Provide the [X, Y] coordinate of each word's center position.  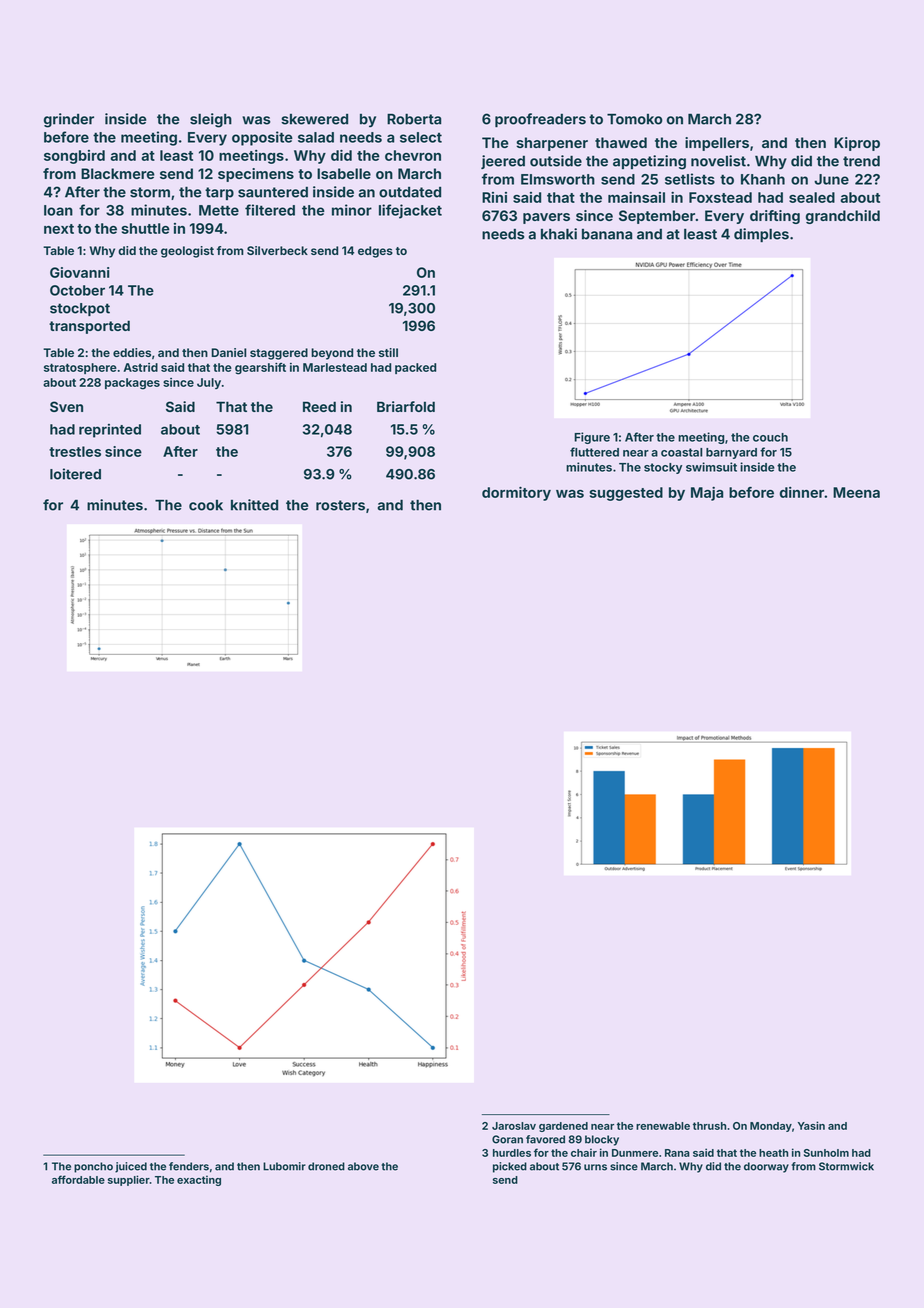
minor [352, 210]
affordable [78, 1179]
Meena [856, 492]
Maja [707, 494]
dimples [761, 235]
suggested [626, 494]
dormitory [516, 494]
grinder [69, 120]
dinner [802, 492]
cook [206, 505]
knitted [254, 505]
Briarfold [406, 406]
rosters [340, 505]
